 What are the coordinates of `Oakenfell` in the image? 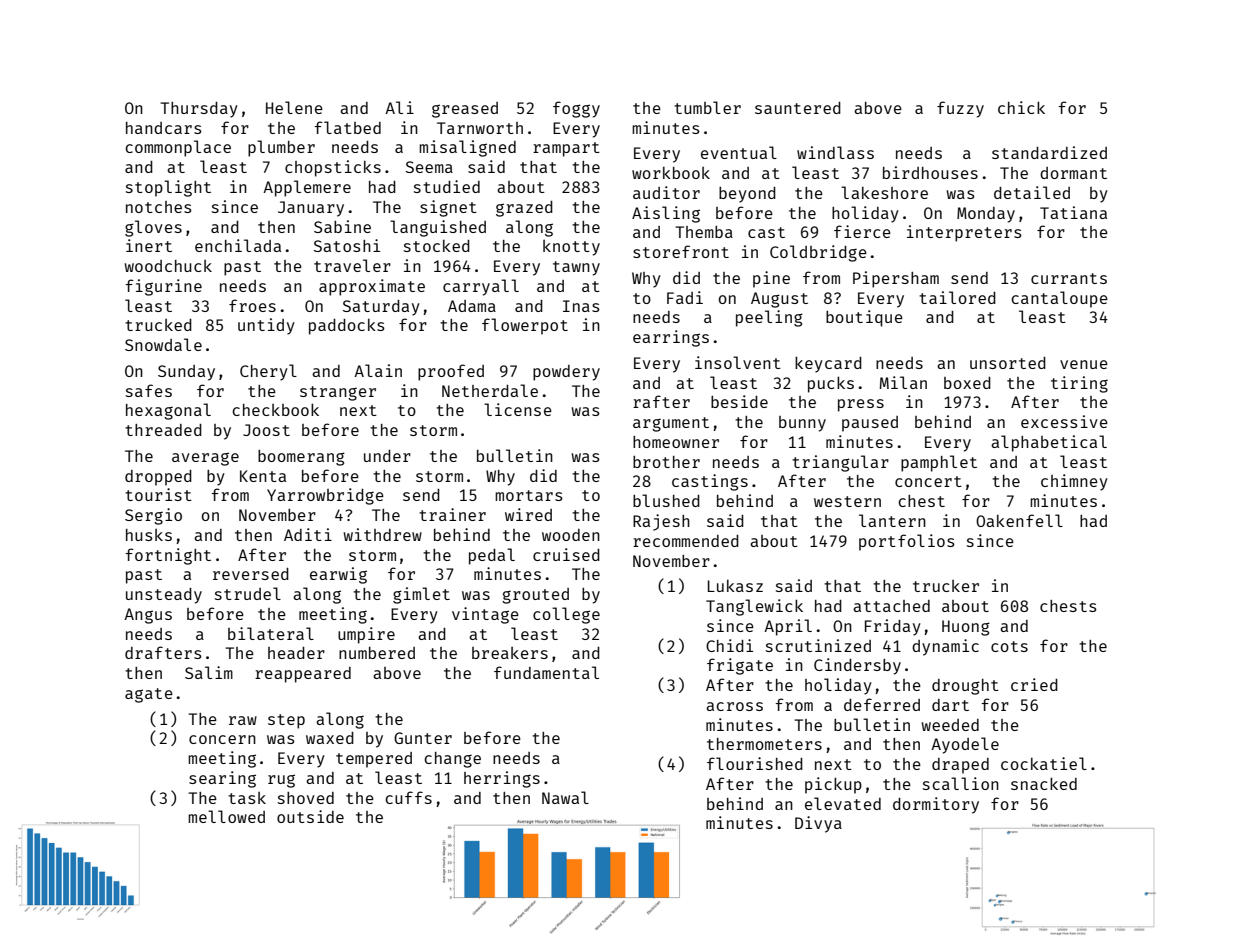 It's located at (1019, 520).
